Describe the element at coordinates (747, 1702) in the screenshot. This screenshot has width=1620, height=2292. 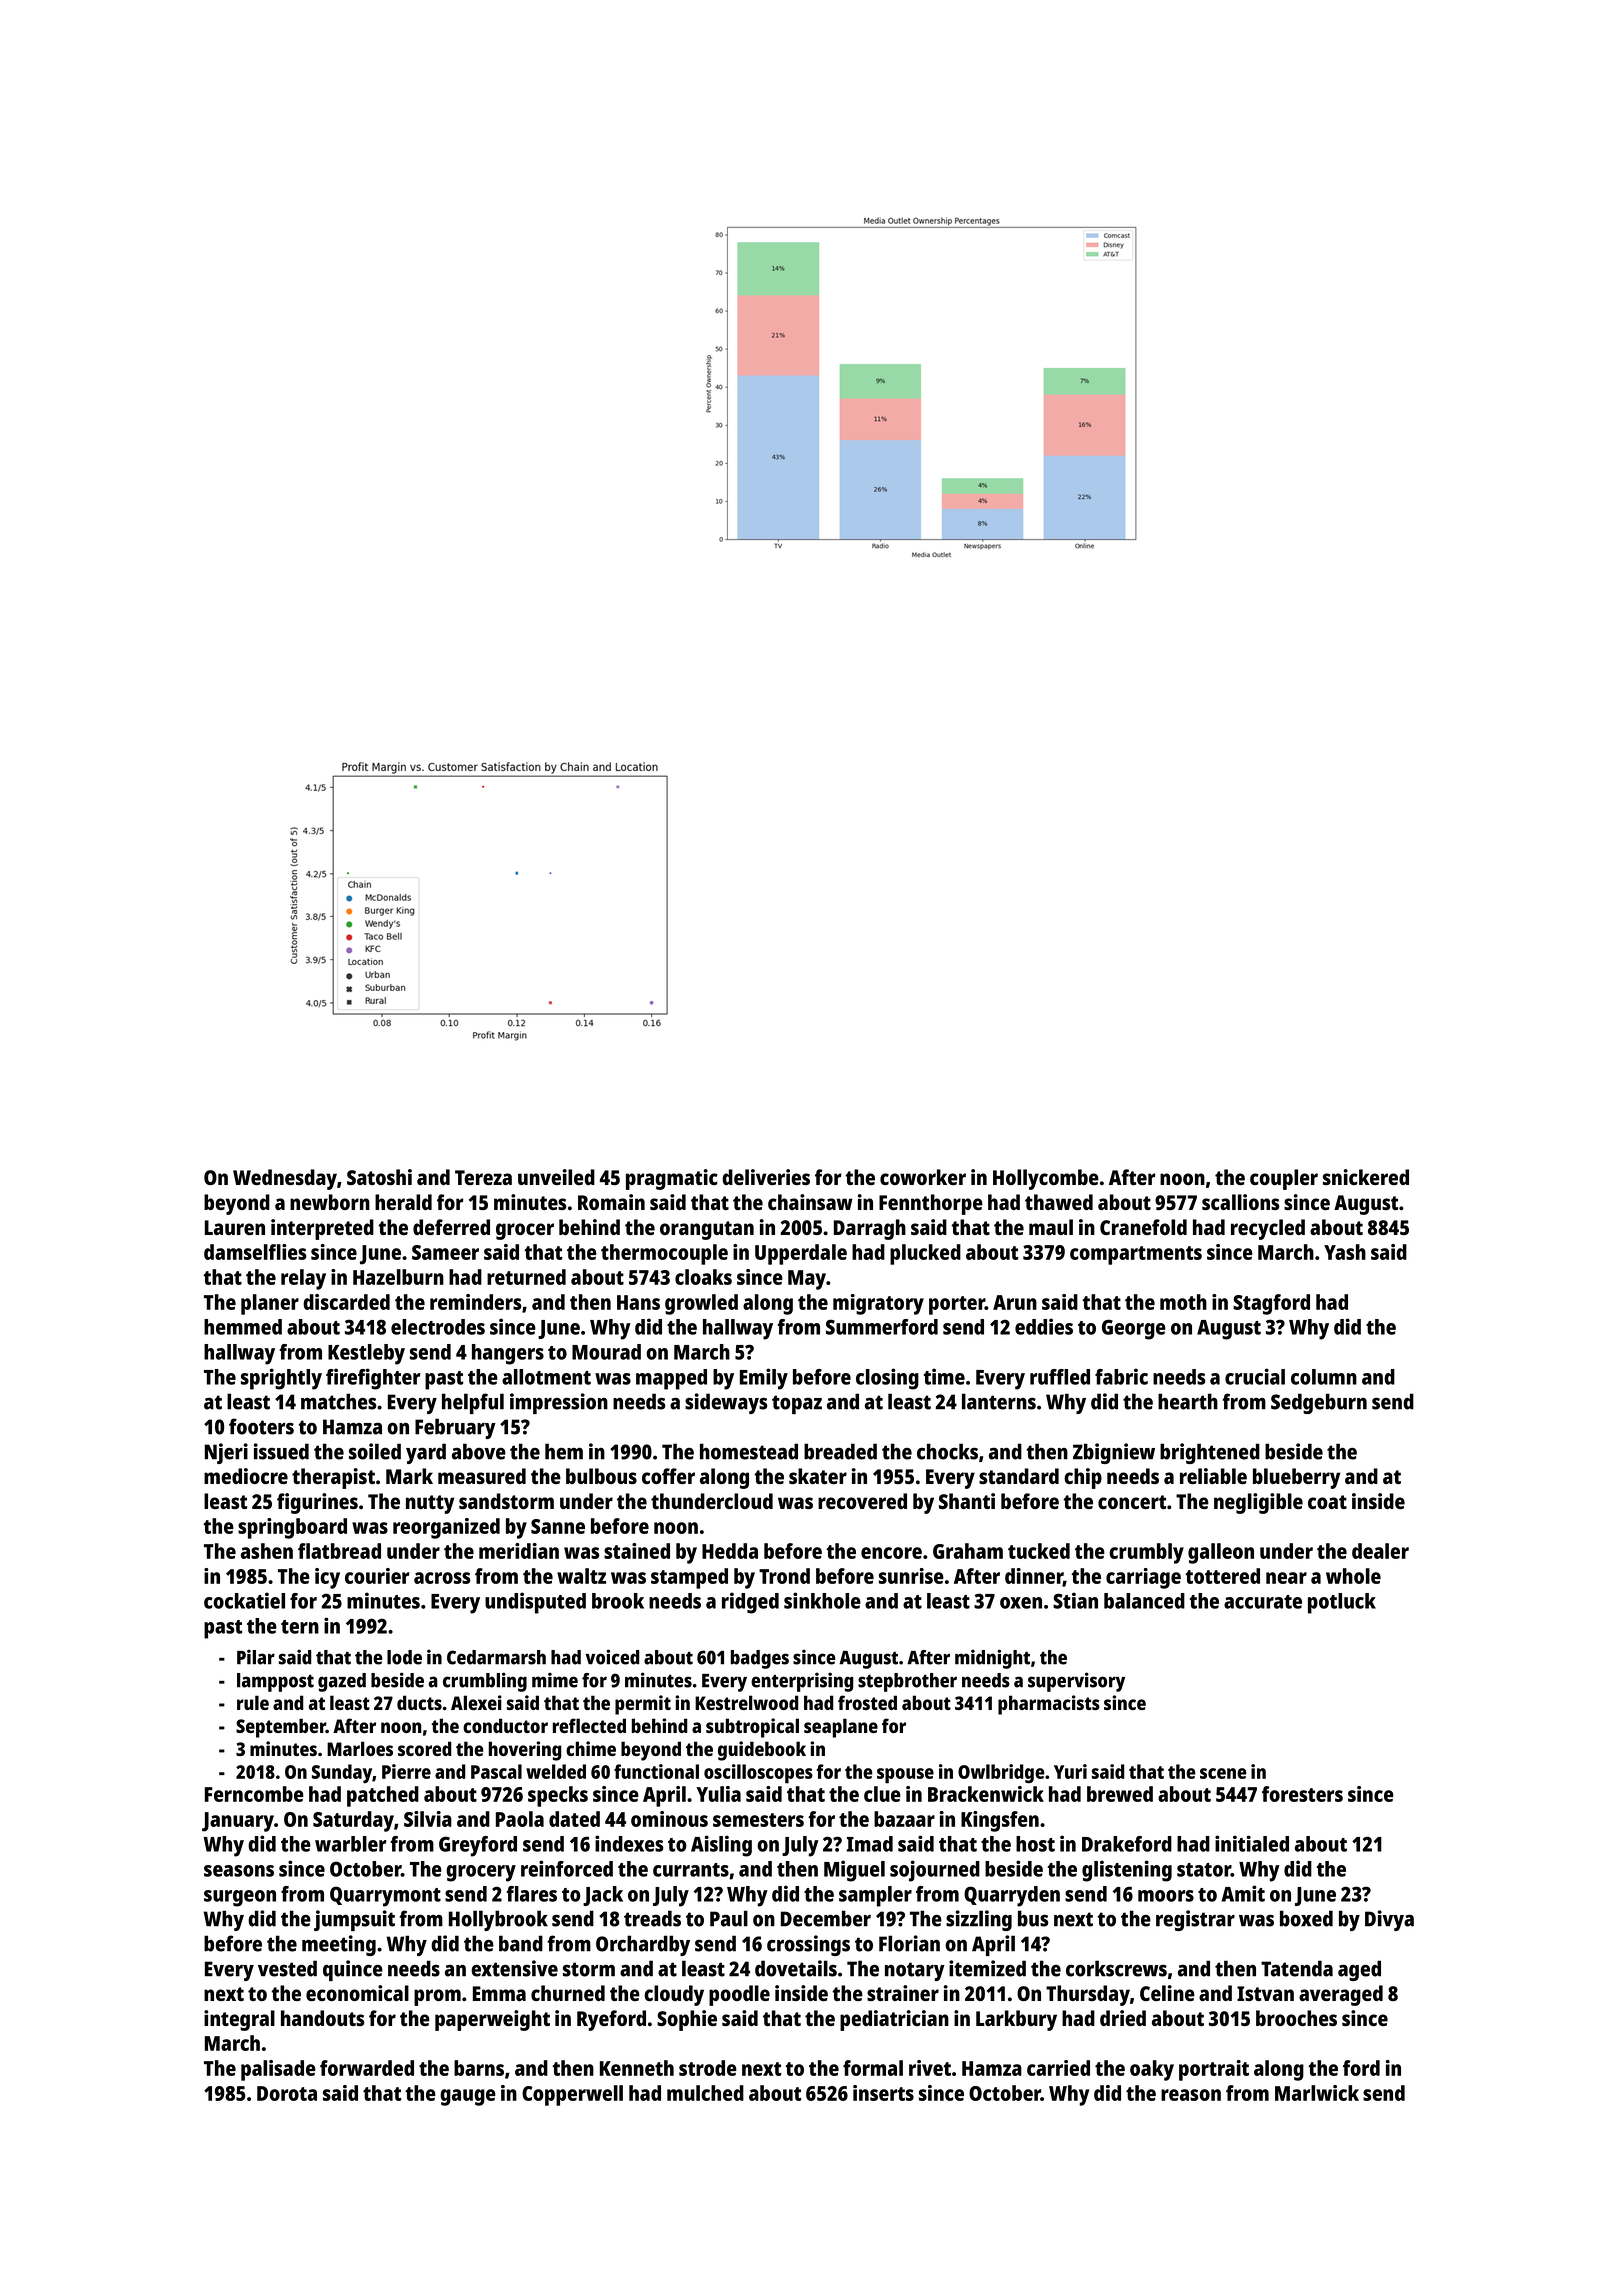
I see `Kestrelwood` at that location.
